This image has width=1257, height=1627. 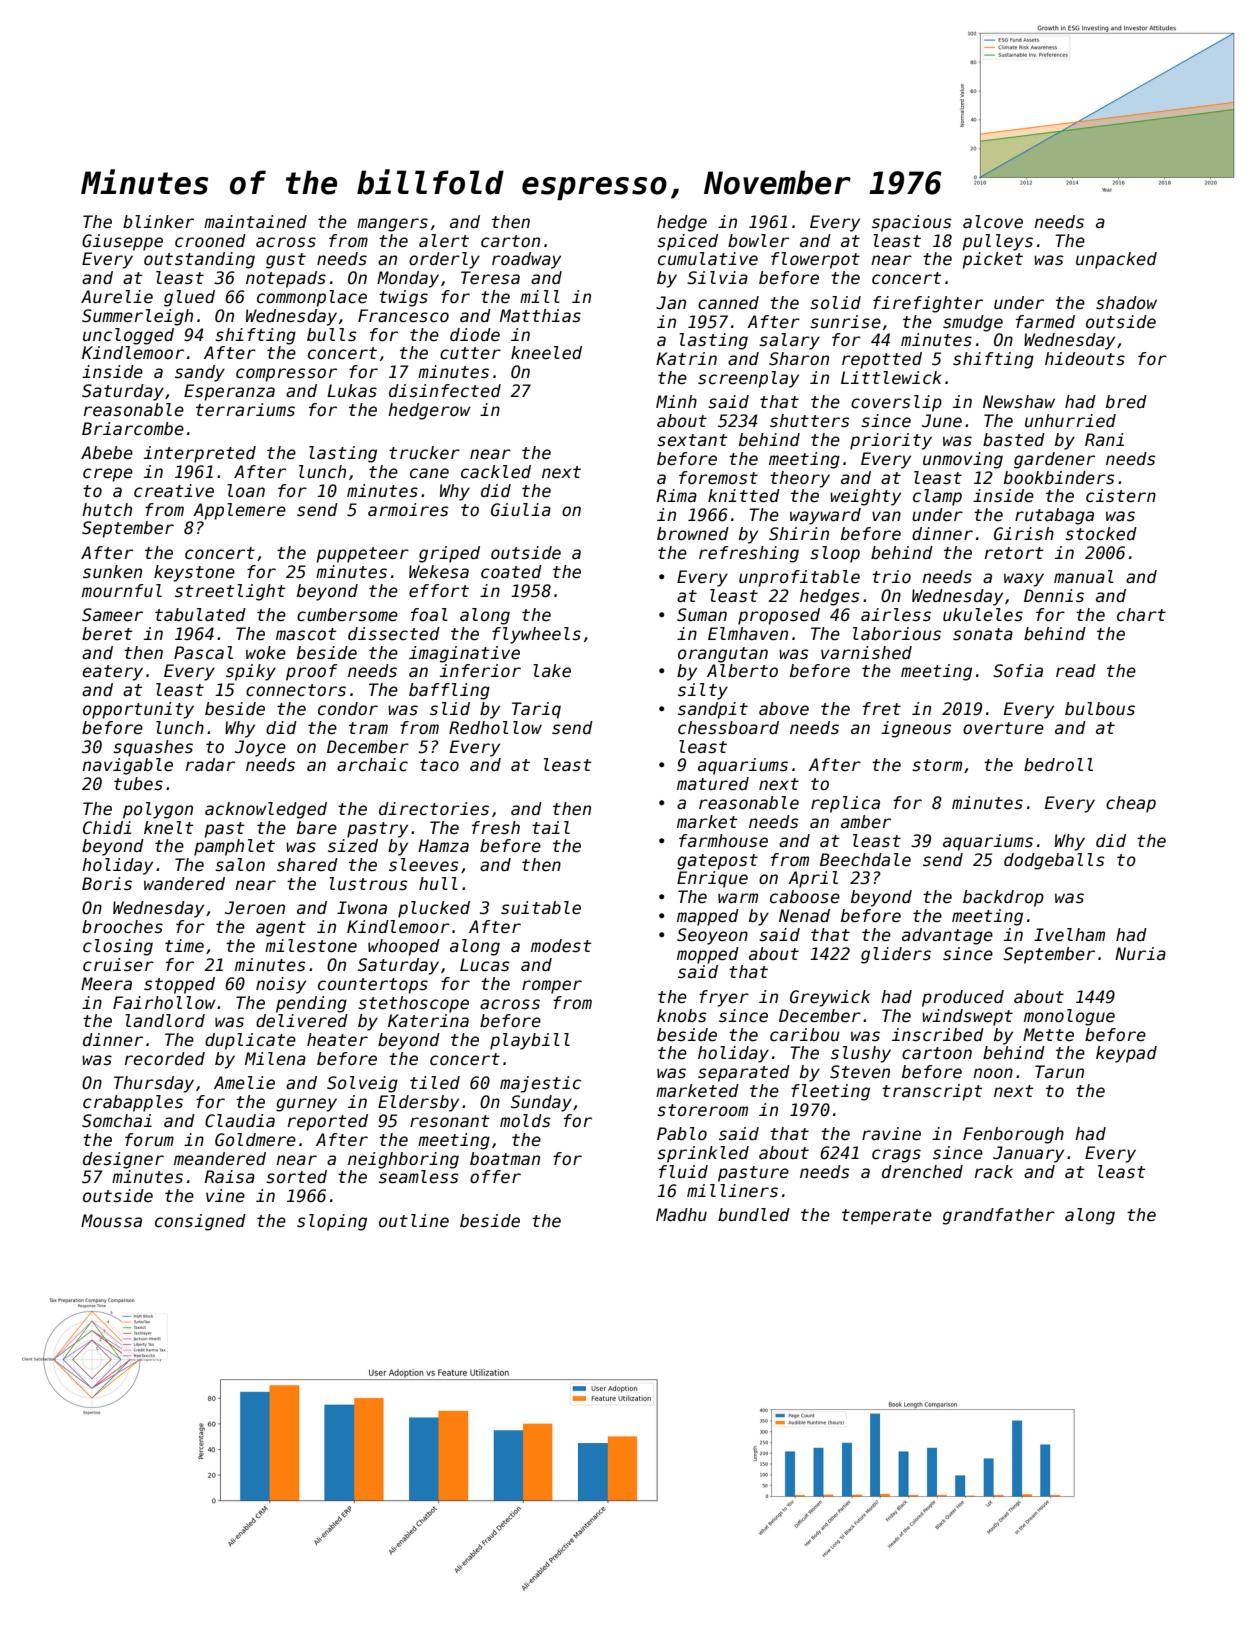 I want to click on slushy, so click(x=861, y=1054).
